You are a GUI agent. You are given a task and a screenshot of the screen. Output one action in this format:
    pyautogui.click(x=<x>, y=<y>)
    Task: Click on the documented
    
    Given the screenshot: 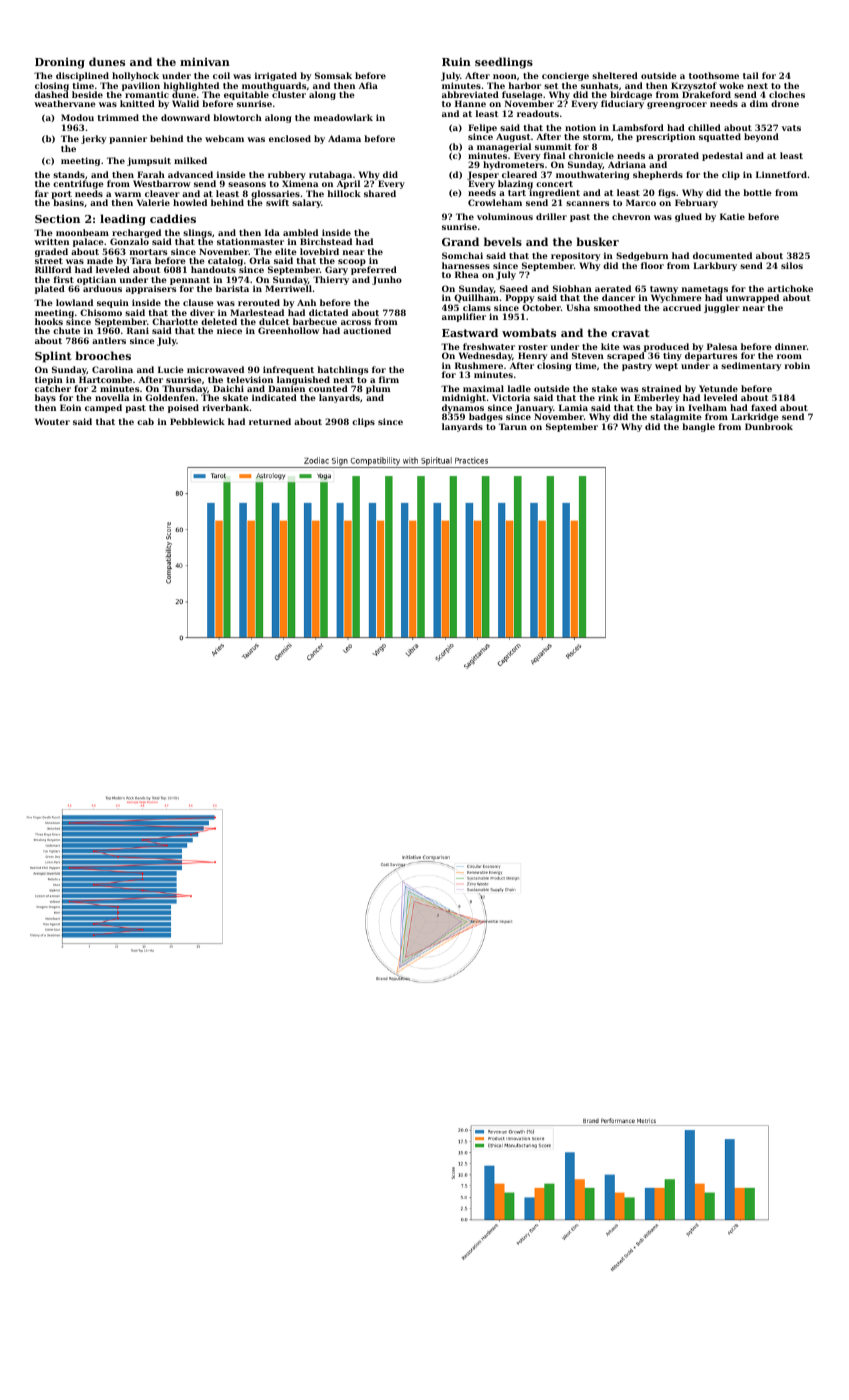 What is the action you would take?
    pyautogui.click(x=722, y=255)
